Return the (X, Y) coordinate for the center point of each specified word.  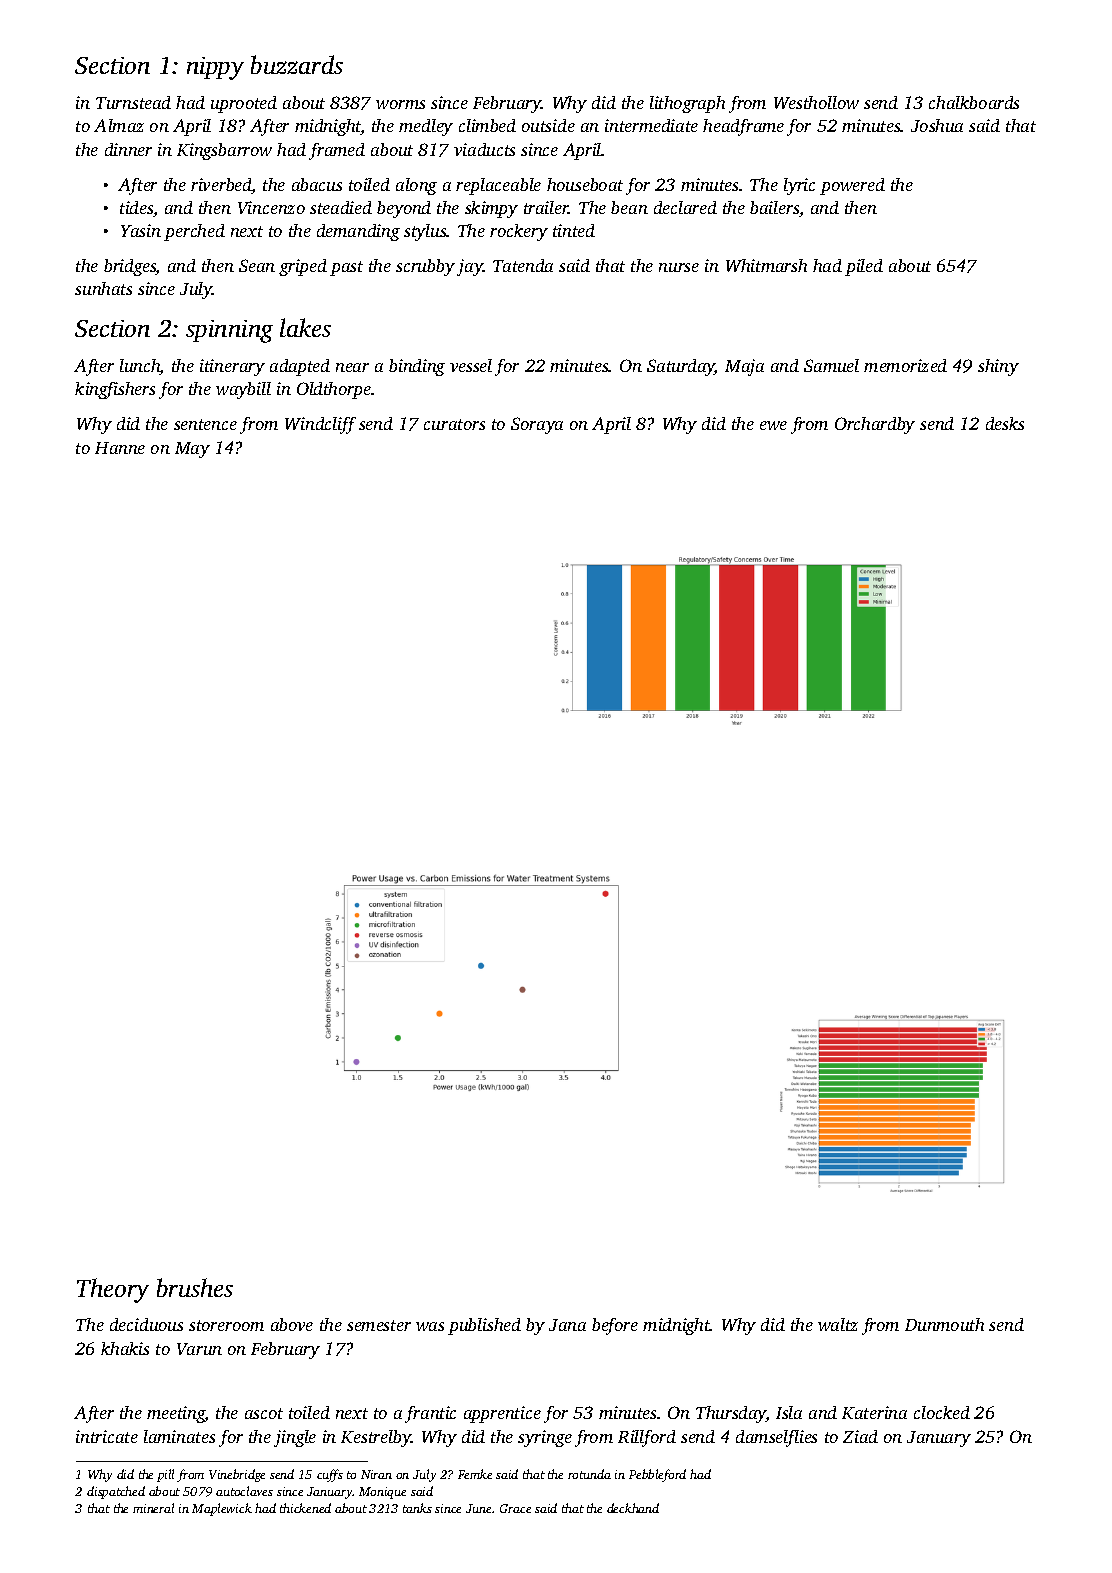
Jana (567, 1325)
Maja (744, 367)
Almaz (119, 125)
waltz (838, 1324)
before (615, 1326)
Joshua (937, 125)
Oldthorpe (334, 390)
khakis (125, 1348)
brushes (195, 1287)
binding (417, 367)
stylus (425, 232)
